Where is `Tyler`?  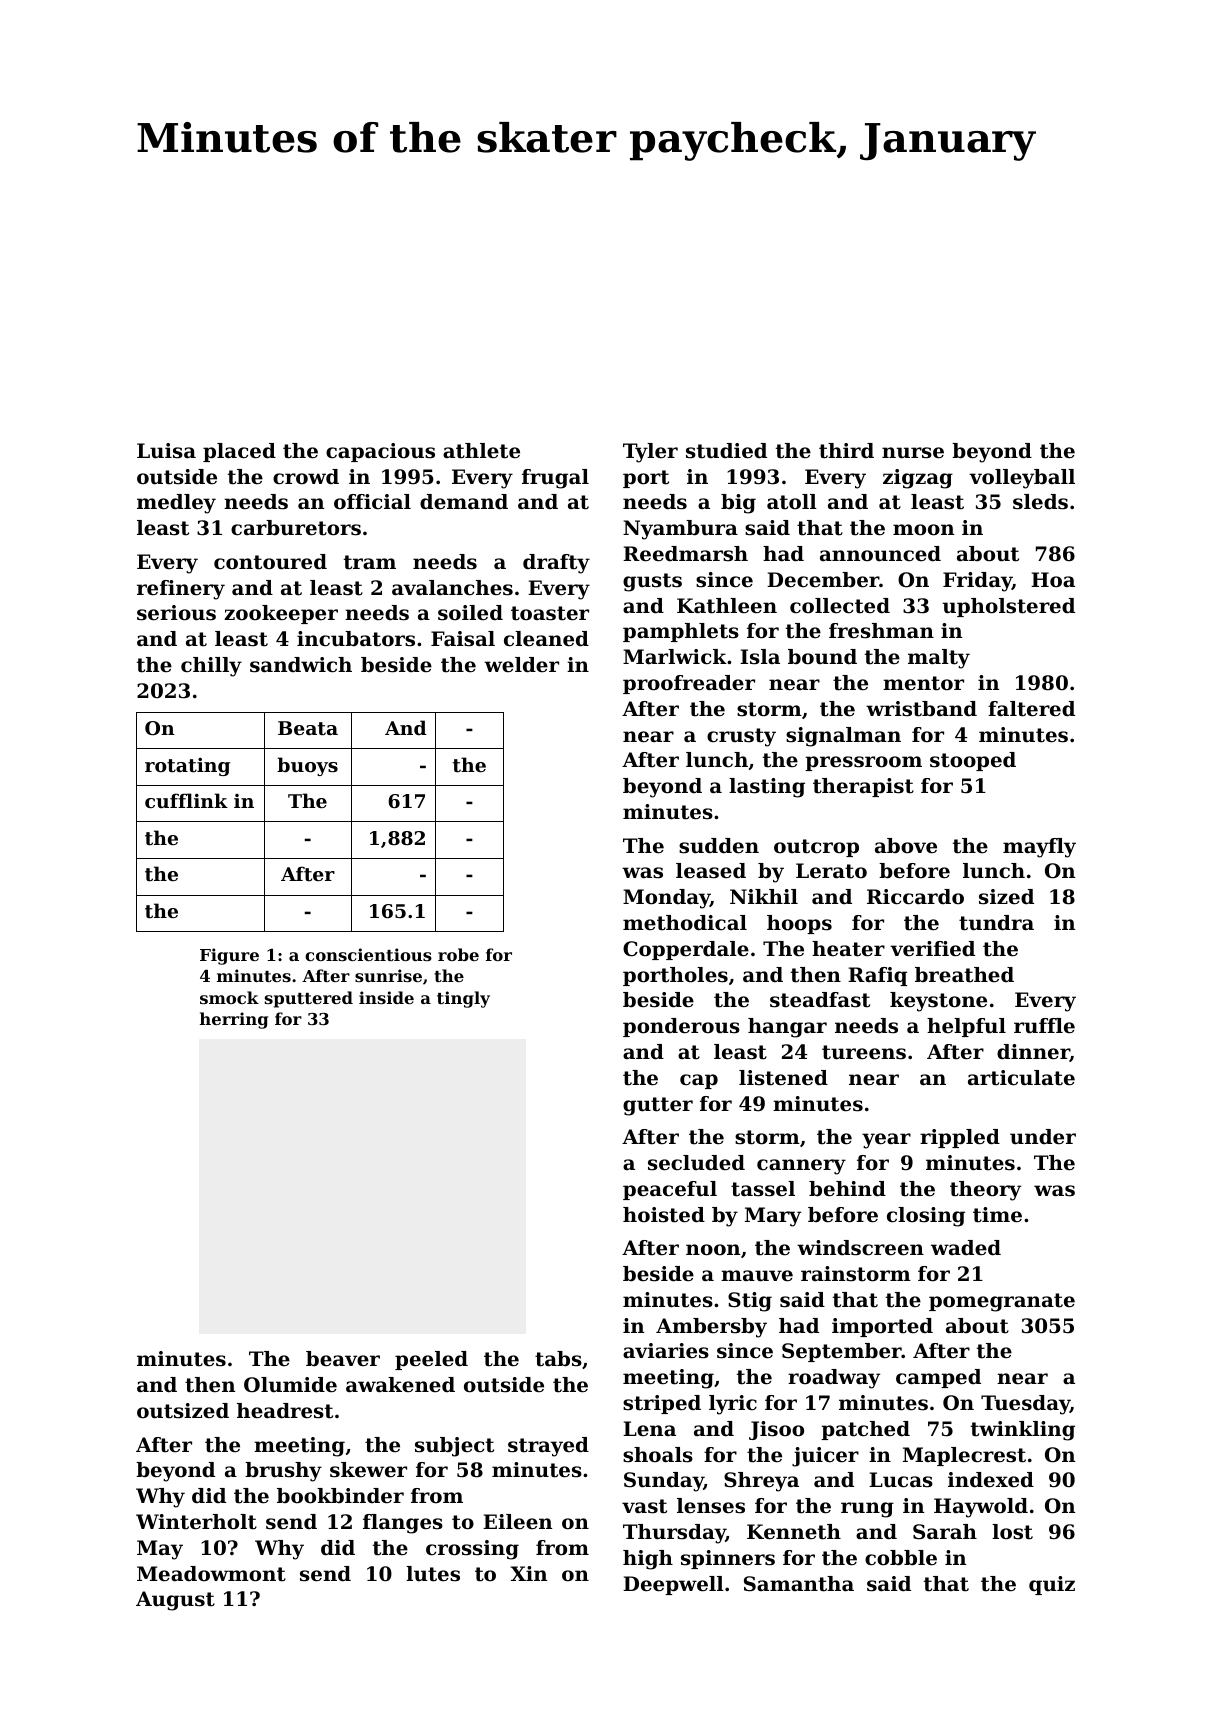
Tyler is located at coordinates (650, 453).
